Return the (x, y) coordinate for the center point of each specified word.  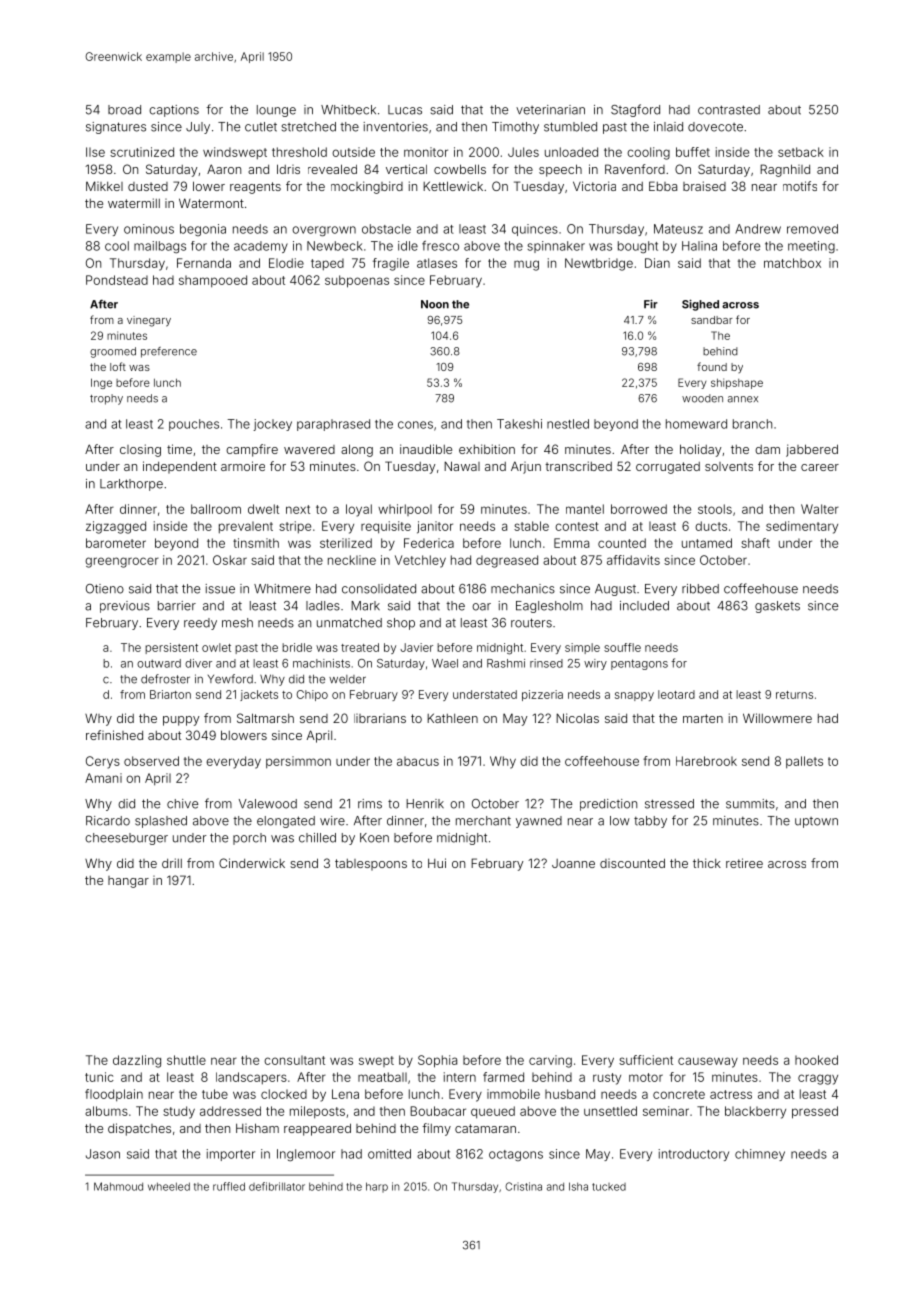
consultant (294, 1060)
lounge (276, 111)
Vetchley (420, 561)
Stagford (635, 110)
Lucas (405, 110)
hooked (816, 1060)
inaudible (426, 449)
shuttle (186, 1060)
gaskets (777, 607)
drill (172, 863)
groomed (113, 352)
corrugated (668, 468)
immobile (513, 1094)
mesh (237, 623)
